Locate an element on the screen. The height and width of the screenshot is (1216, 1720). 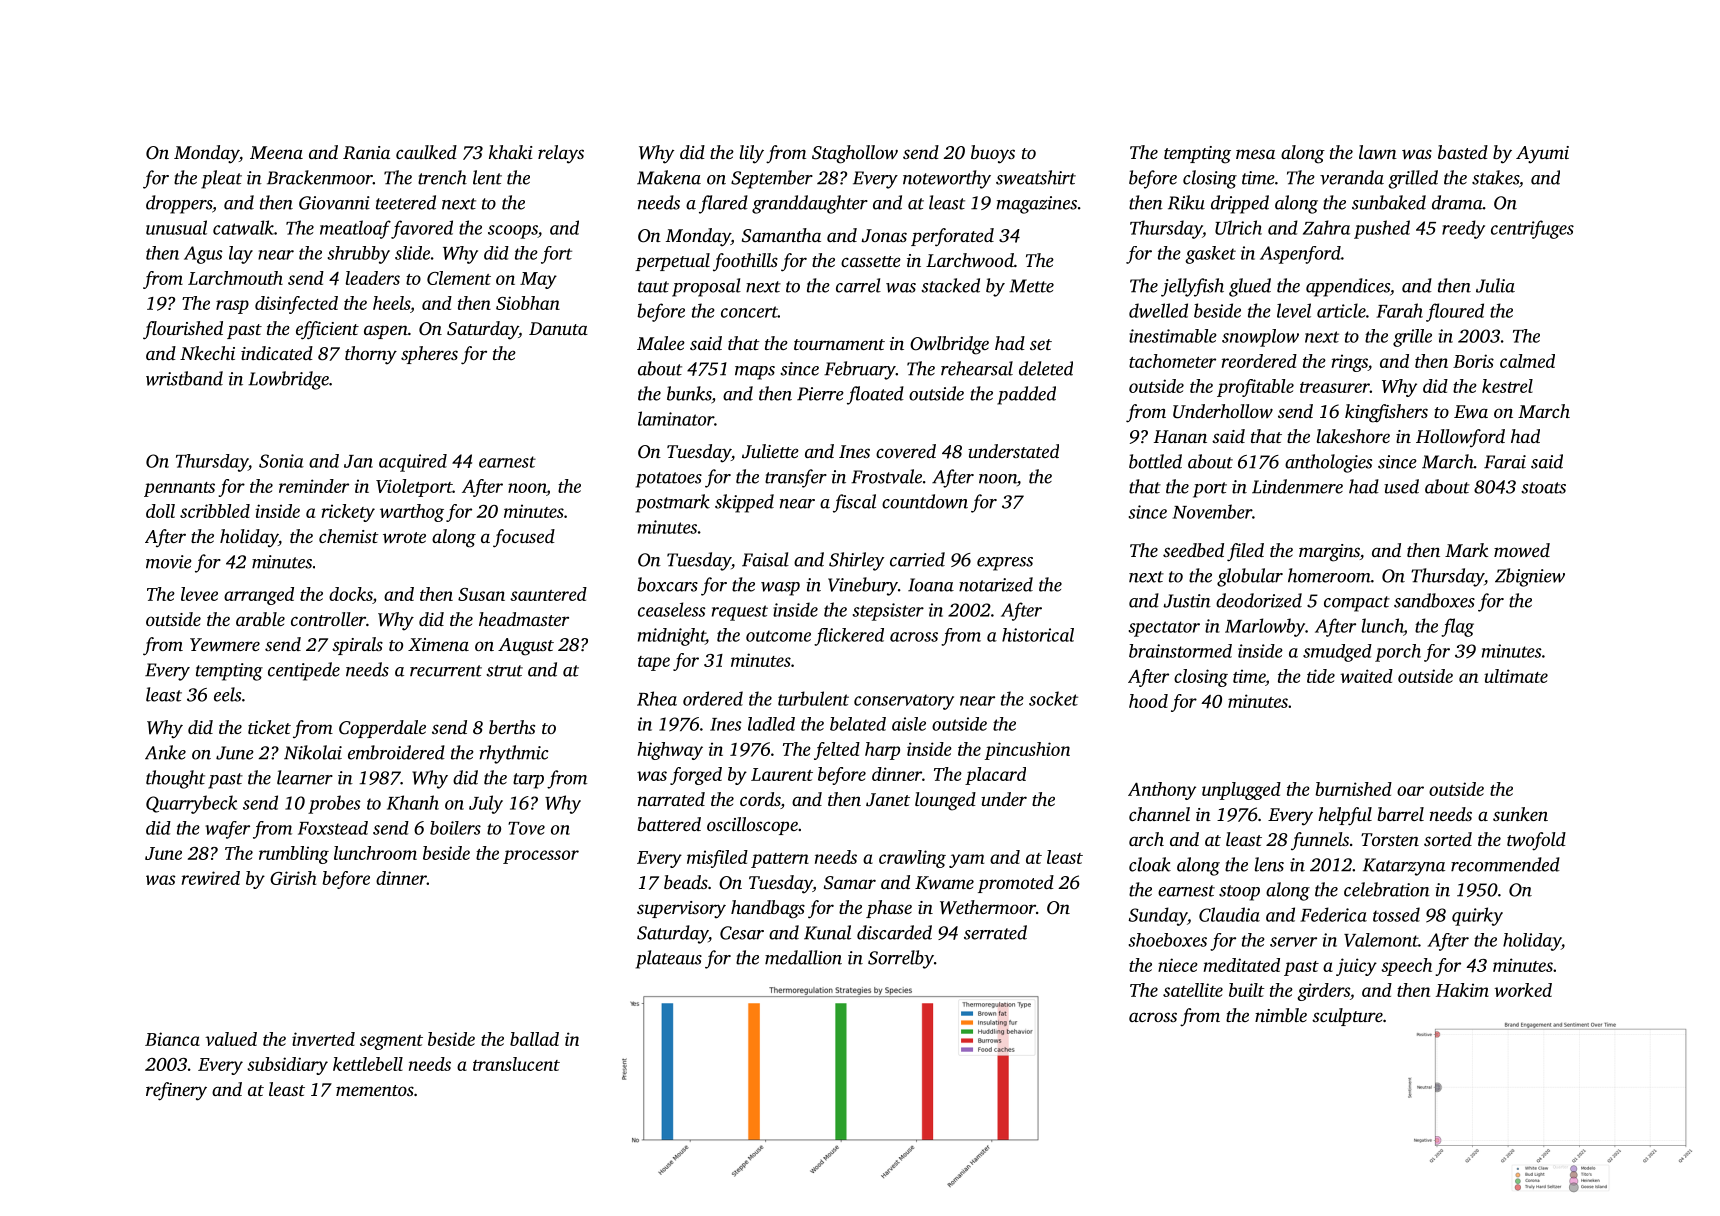
shoeboxes is located at coordinates (1168, 940).
